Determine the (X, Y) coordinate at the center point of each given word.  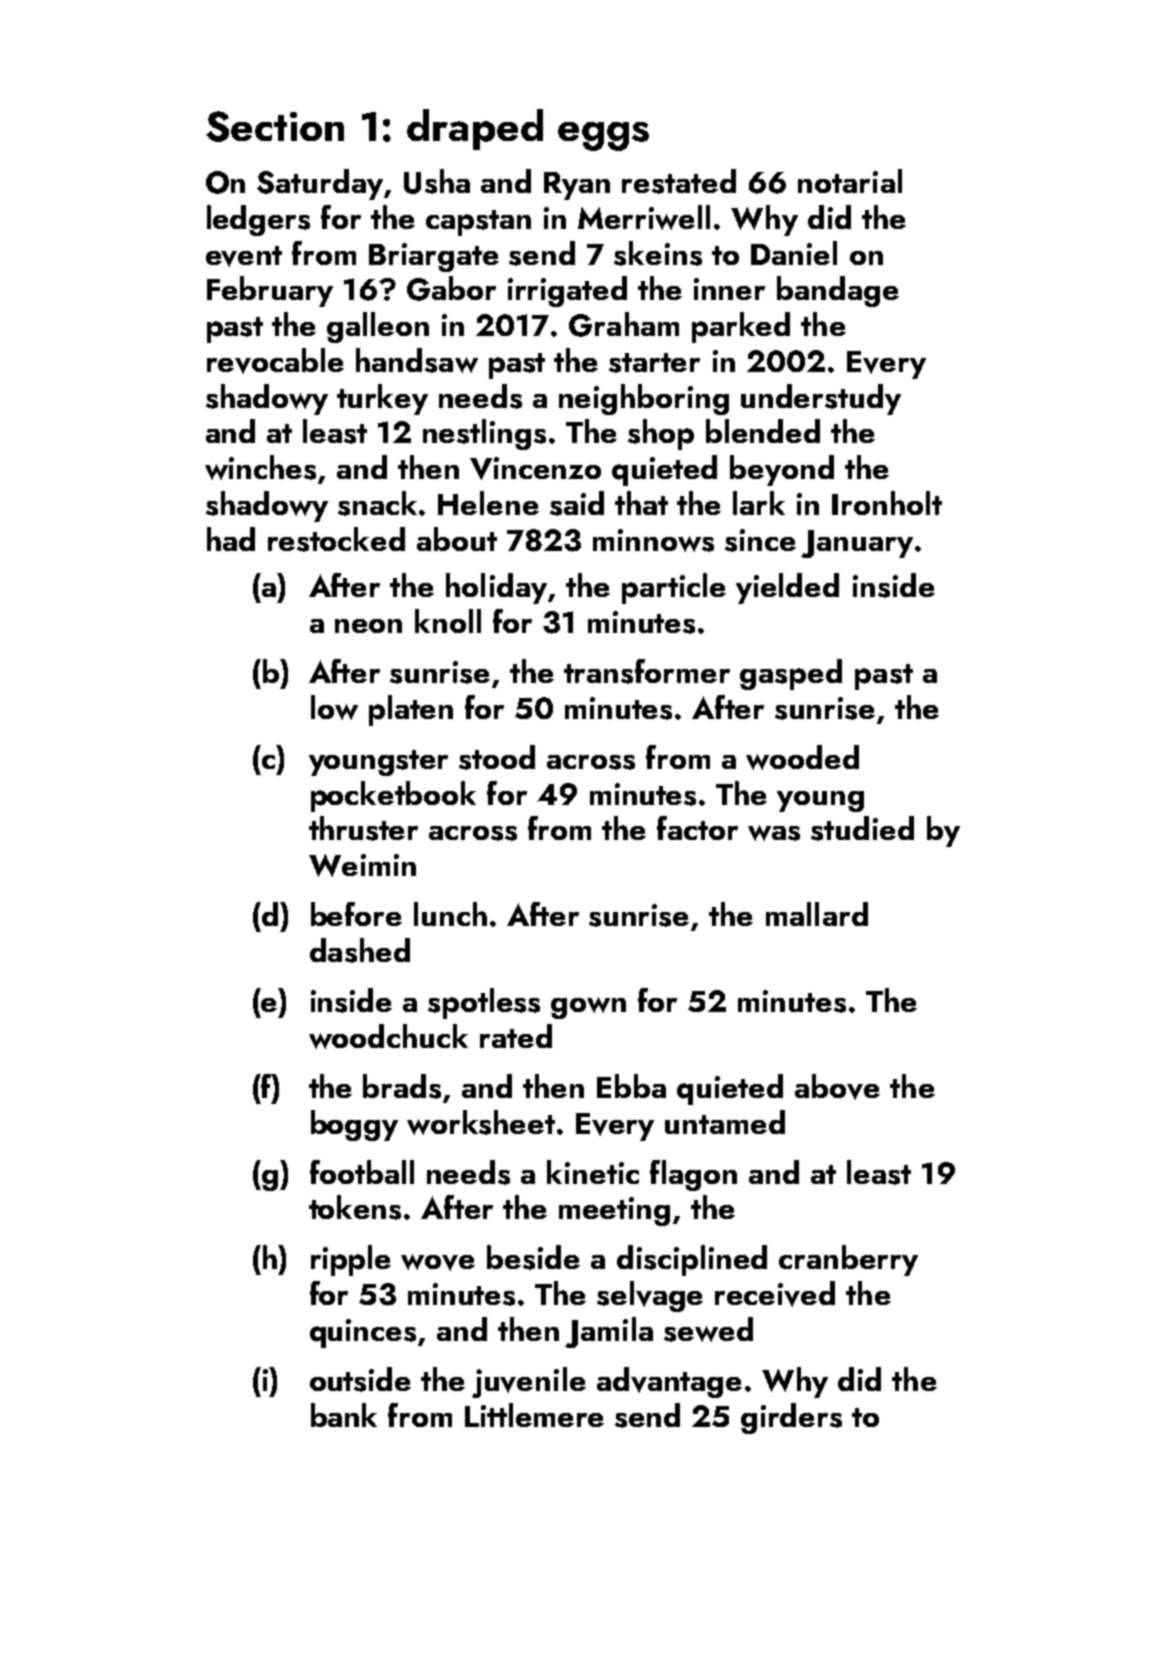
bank (344, 1415)
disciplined (692, 1260)
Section (275, 126)
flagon (693, 1175)
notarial (850, 181)
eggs (603, 136)
